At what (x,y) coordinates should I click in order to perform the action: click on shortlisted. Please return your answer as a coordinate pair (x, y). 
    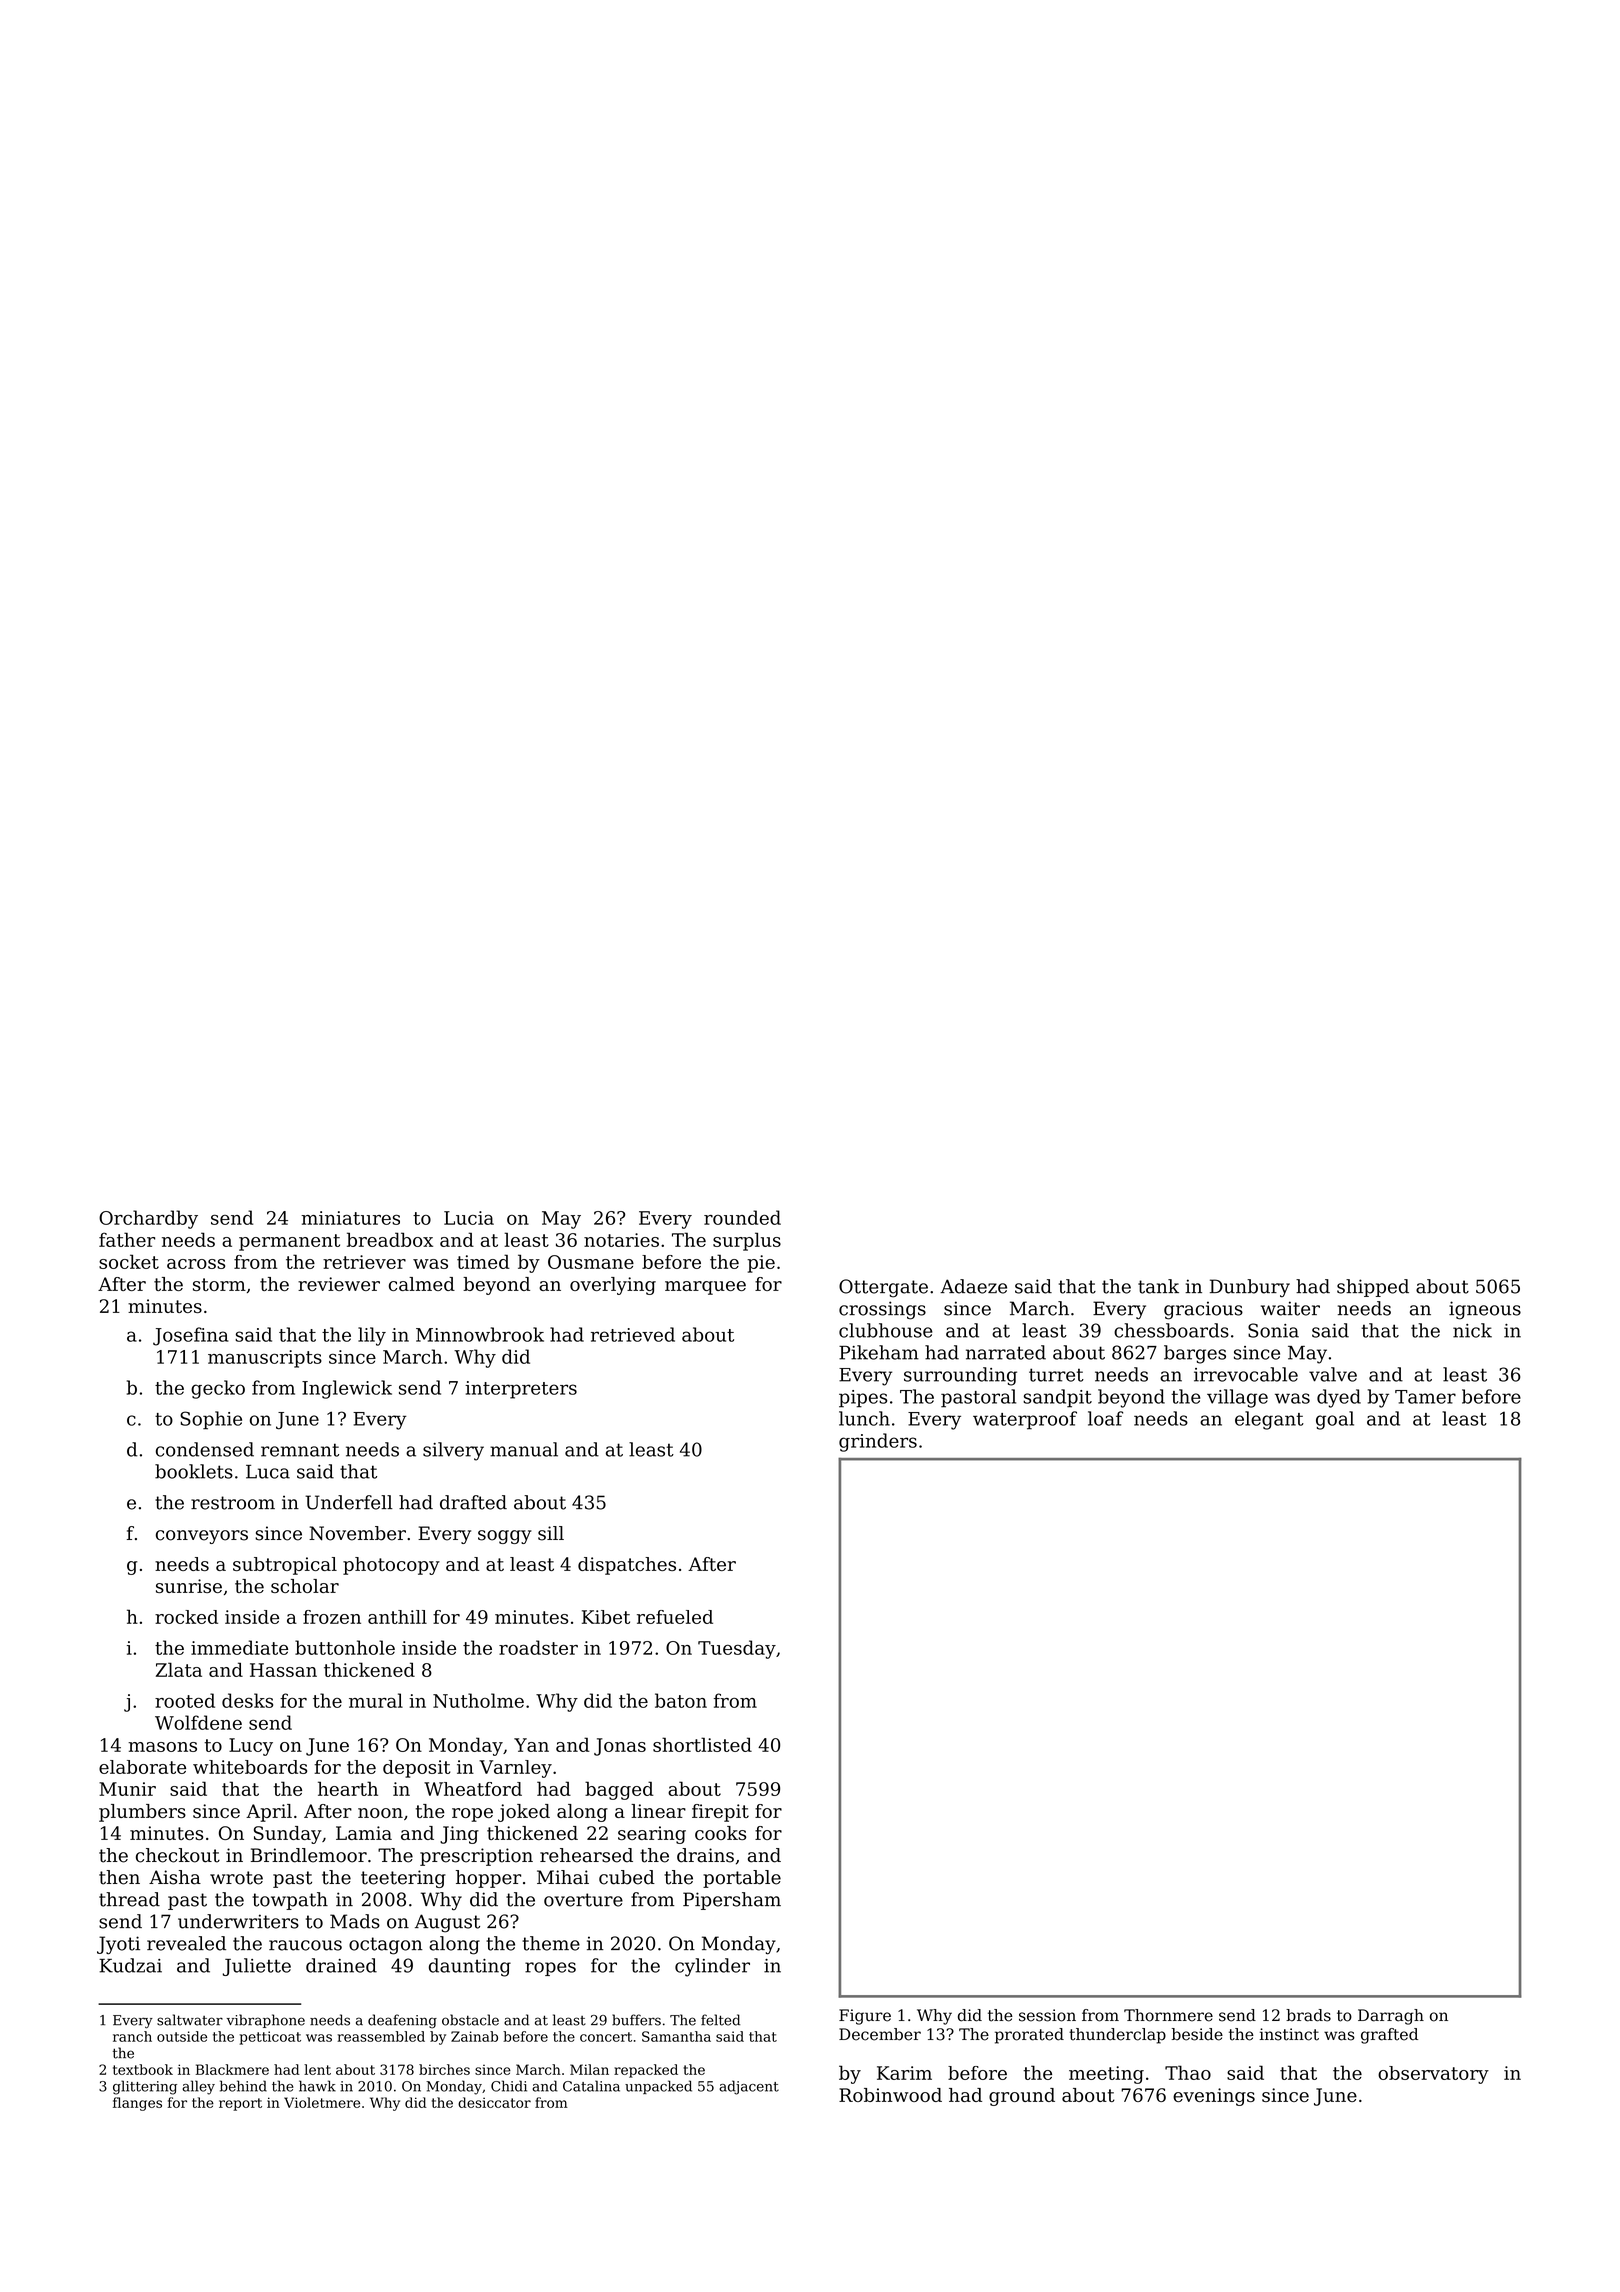
    Looking at the image, I should click on (702, 1744).
